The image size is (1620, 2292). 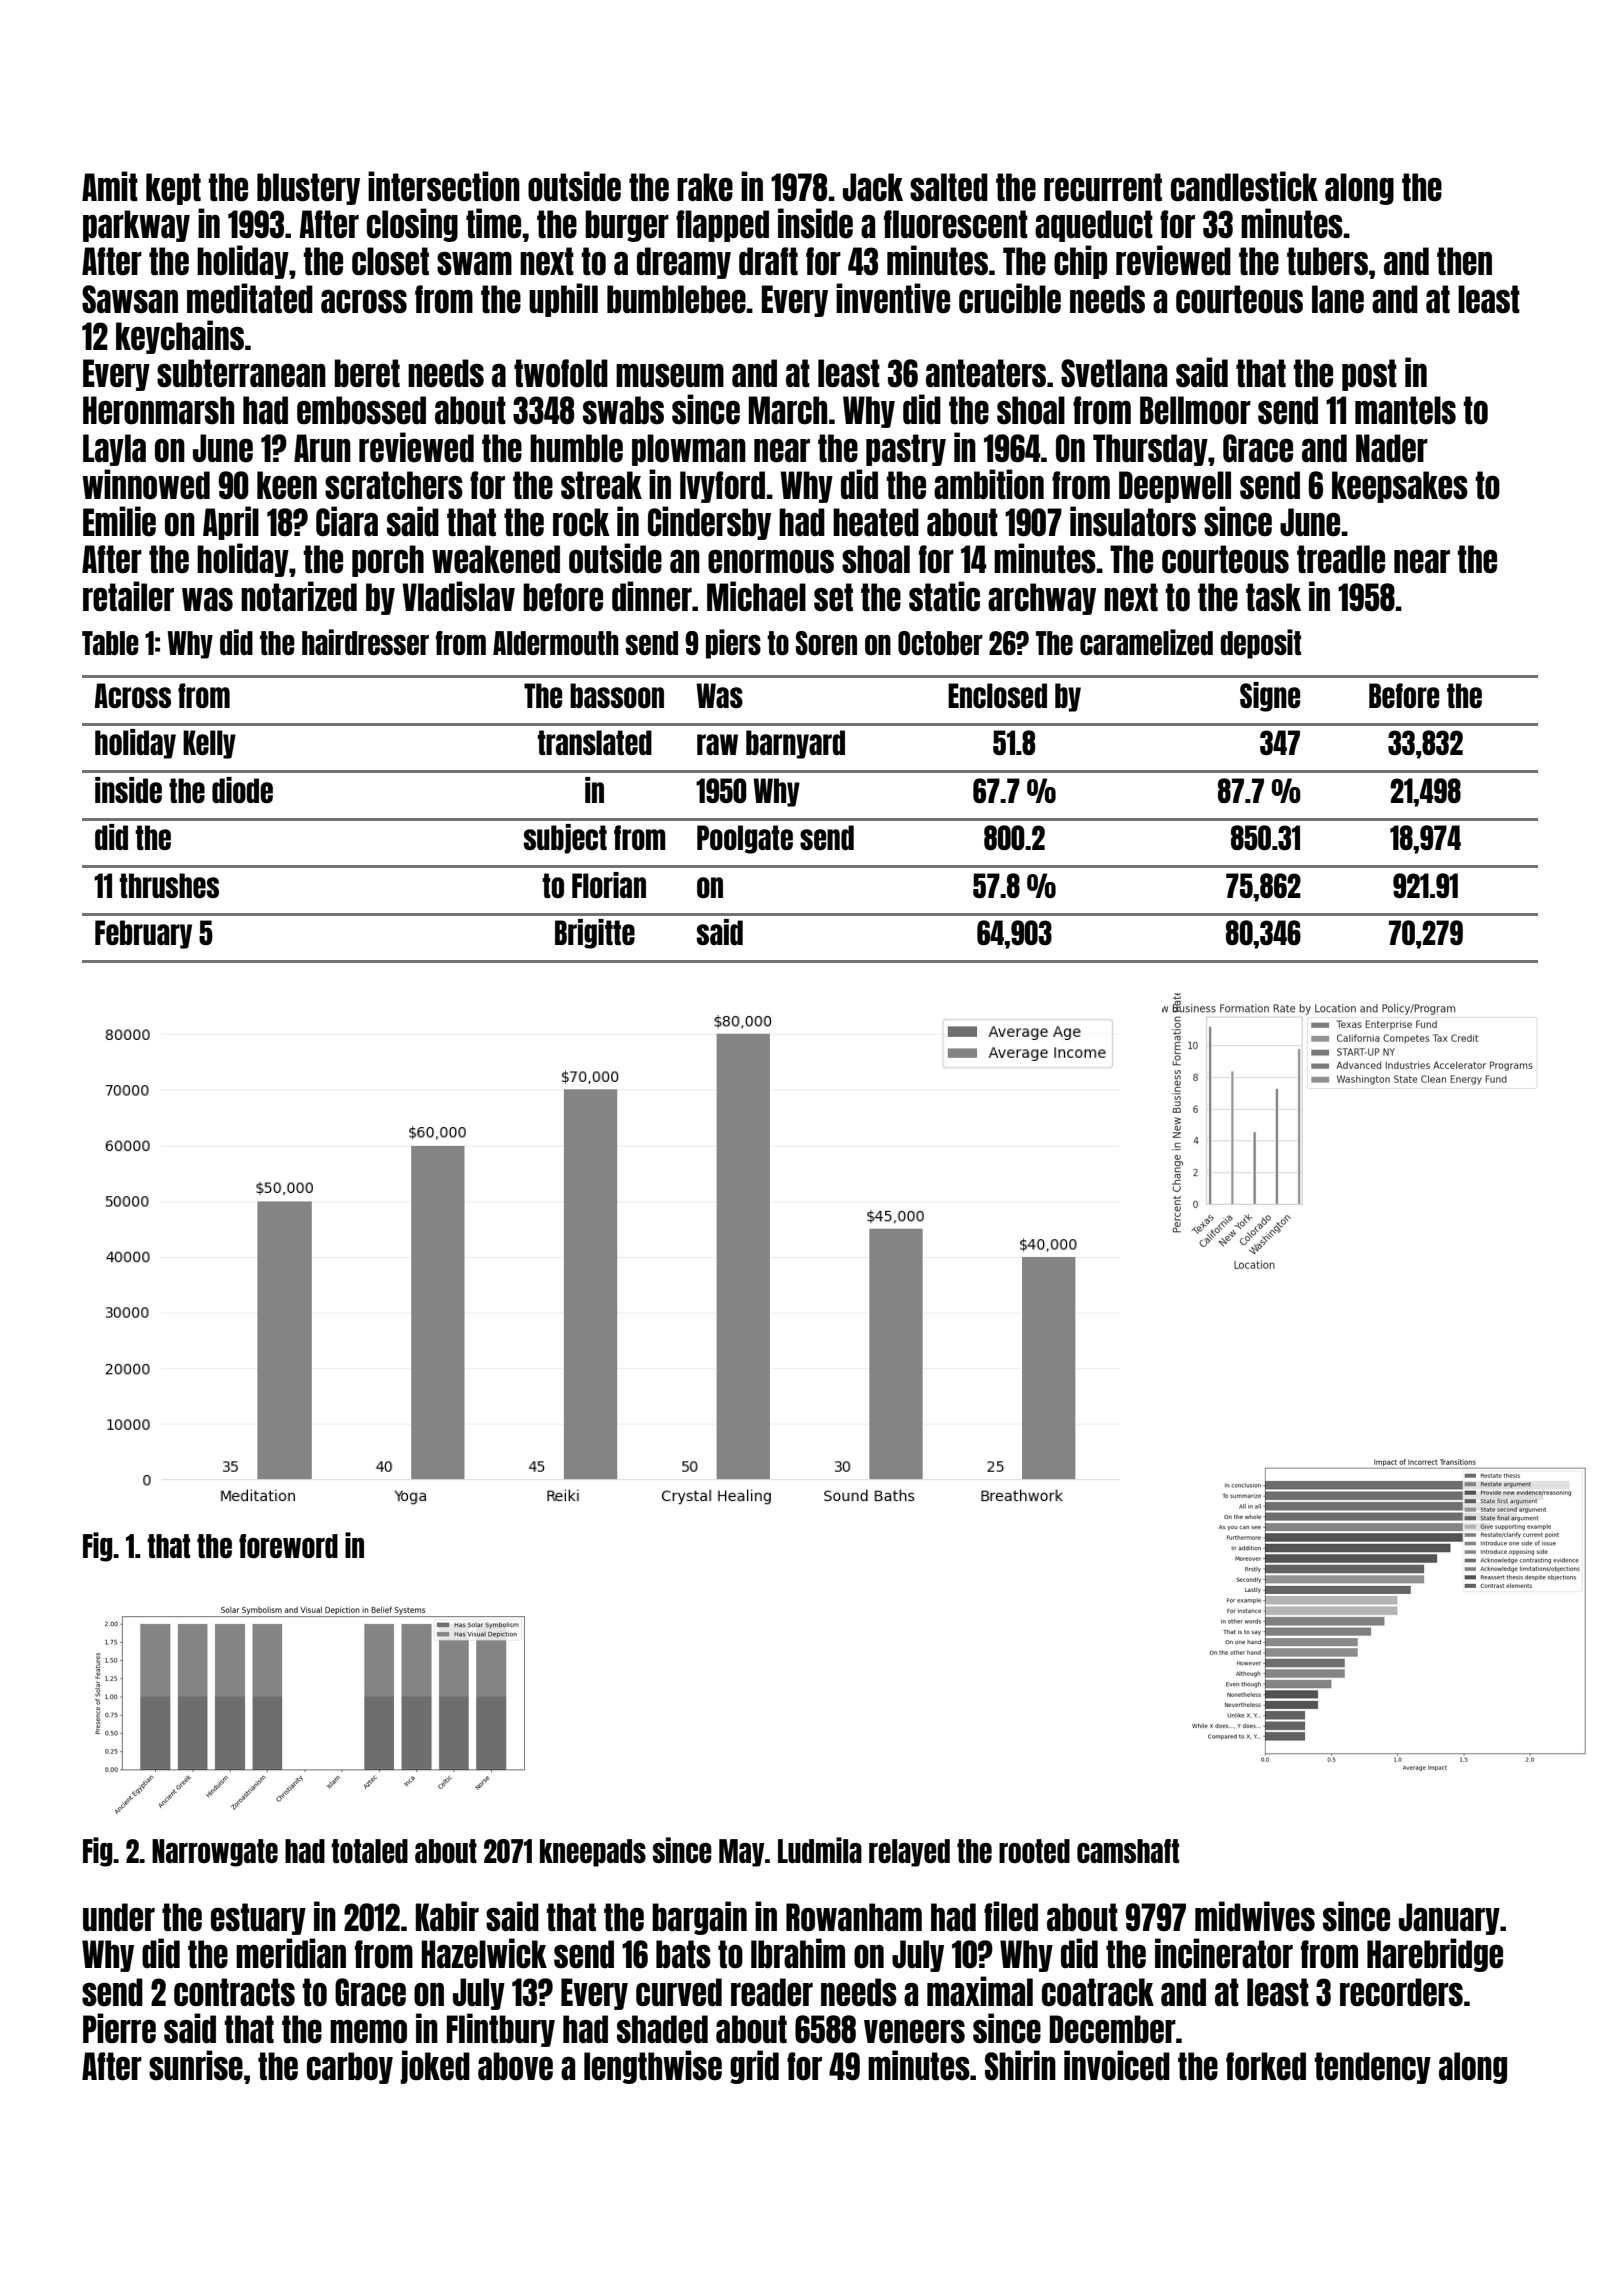 What do you see at coordinates (444, 186) in the page?
I see `intersection` at bounding box center [444, 186].
